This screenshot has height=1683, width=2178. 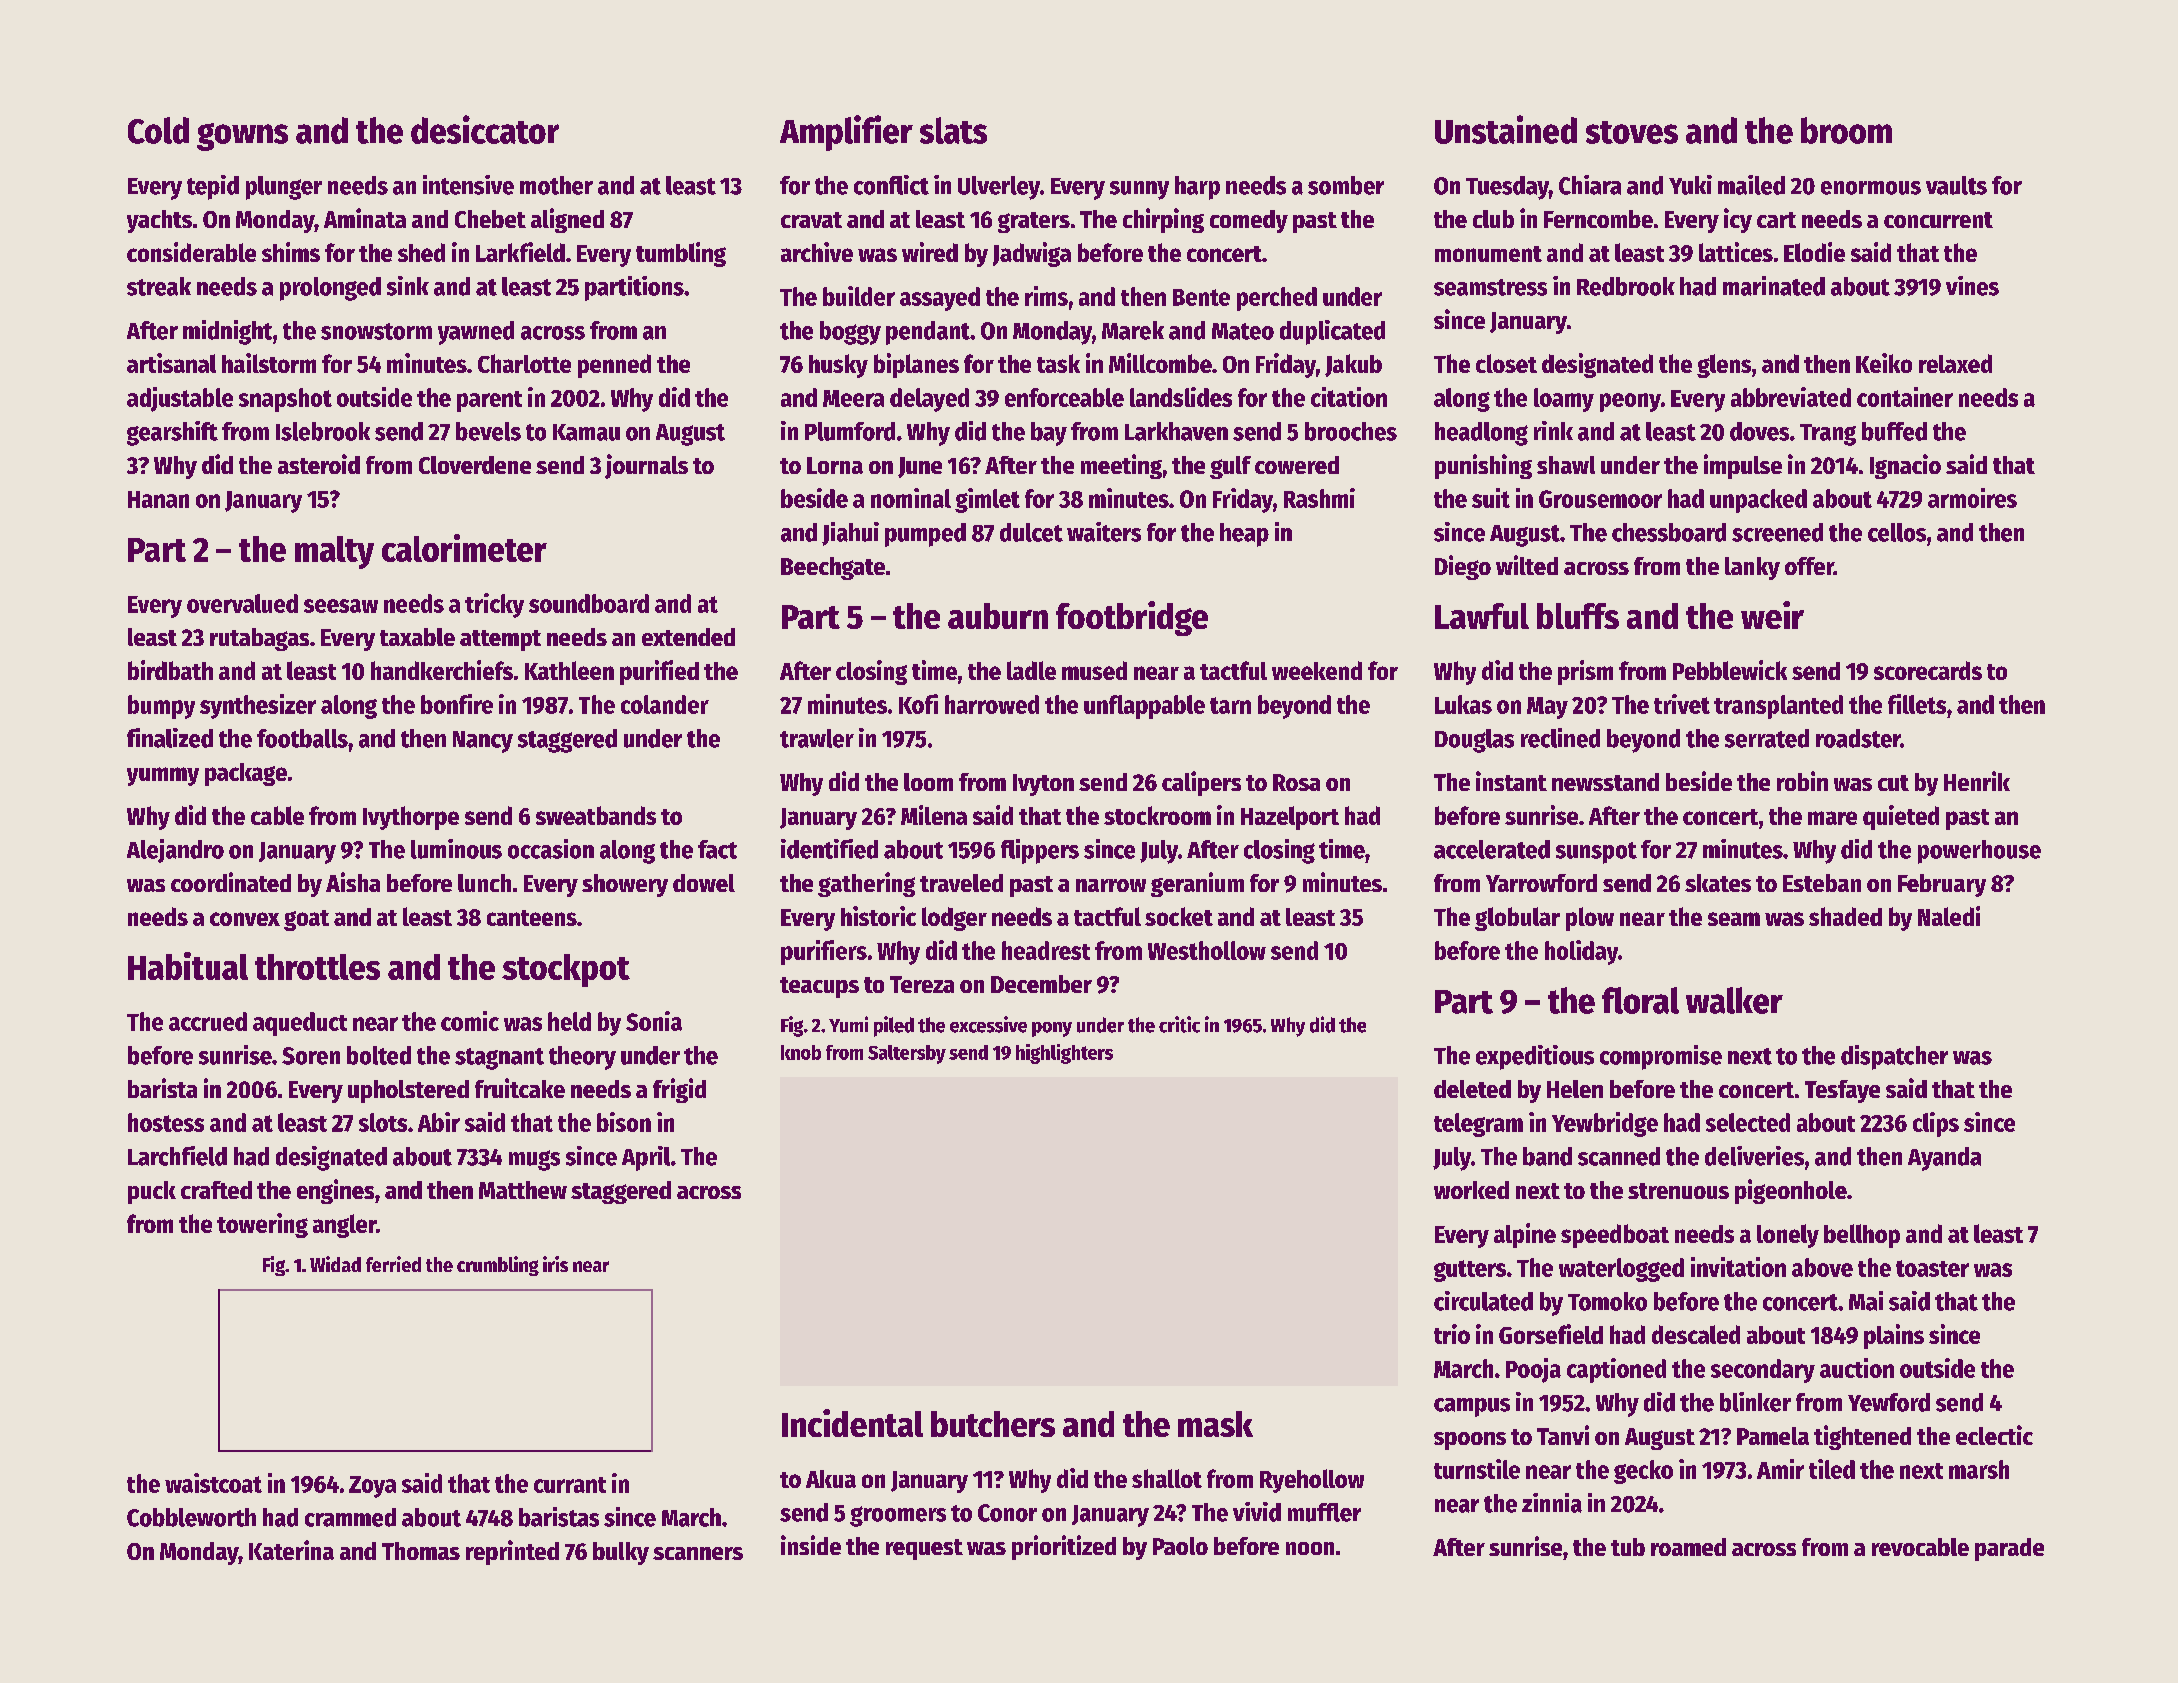 I want to click on Jakub, so click(x=1353, y=365).
